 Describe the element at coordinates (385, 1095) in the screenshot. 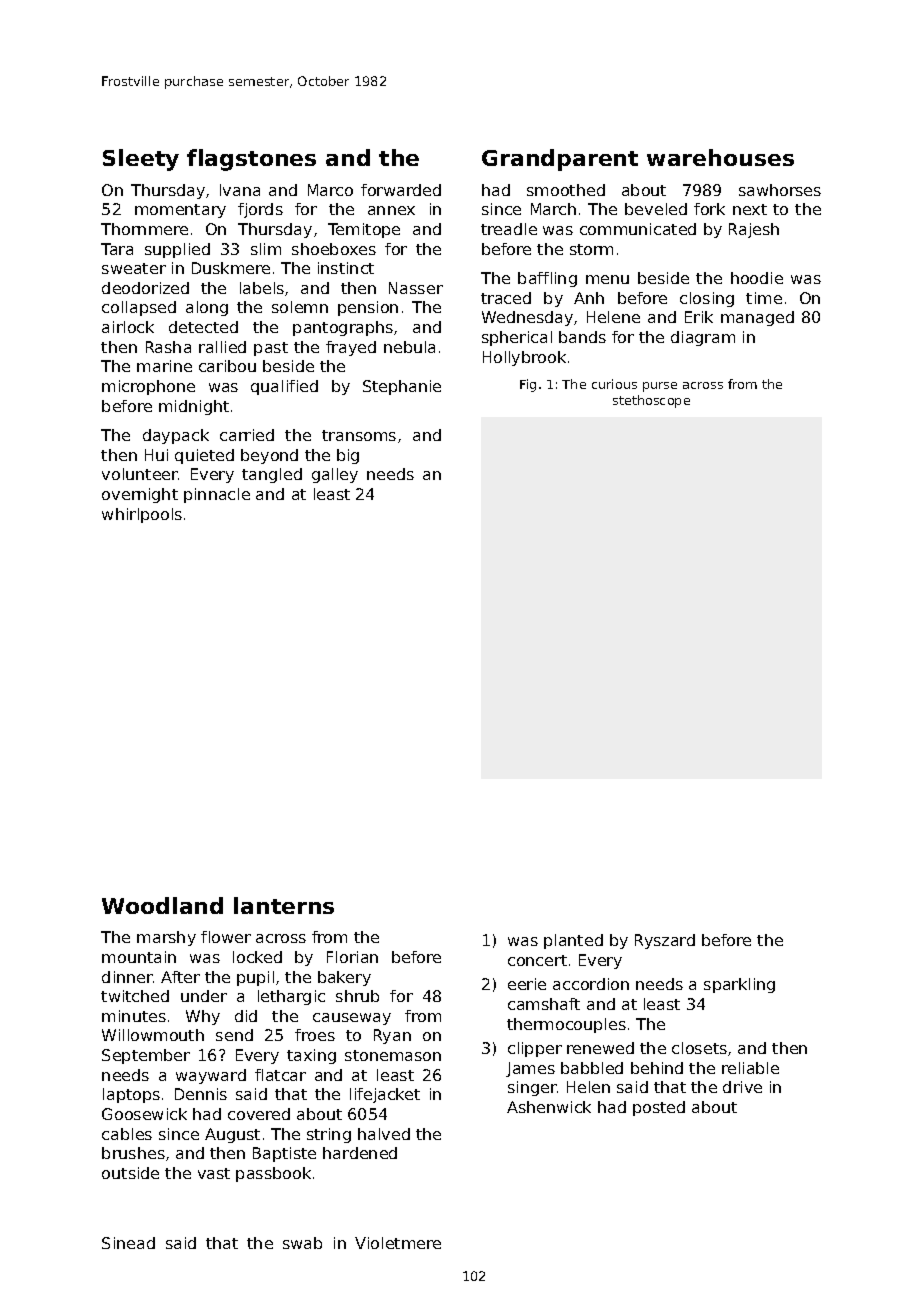

I see `lifejacket` at that location.
